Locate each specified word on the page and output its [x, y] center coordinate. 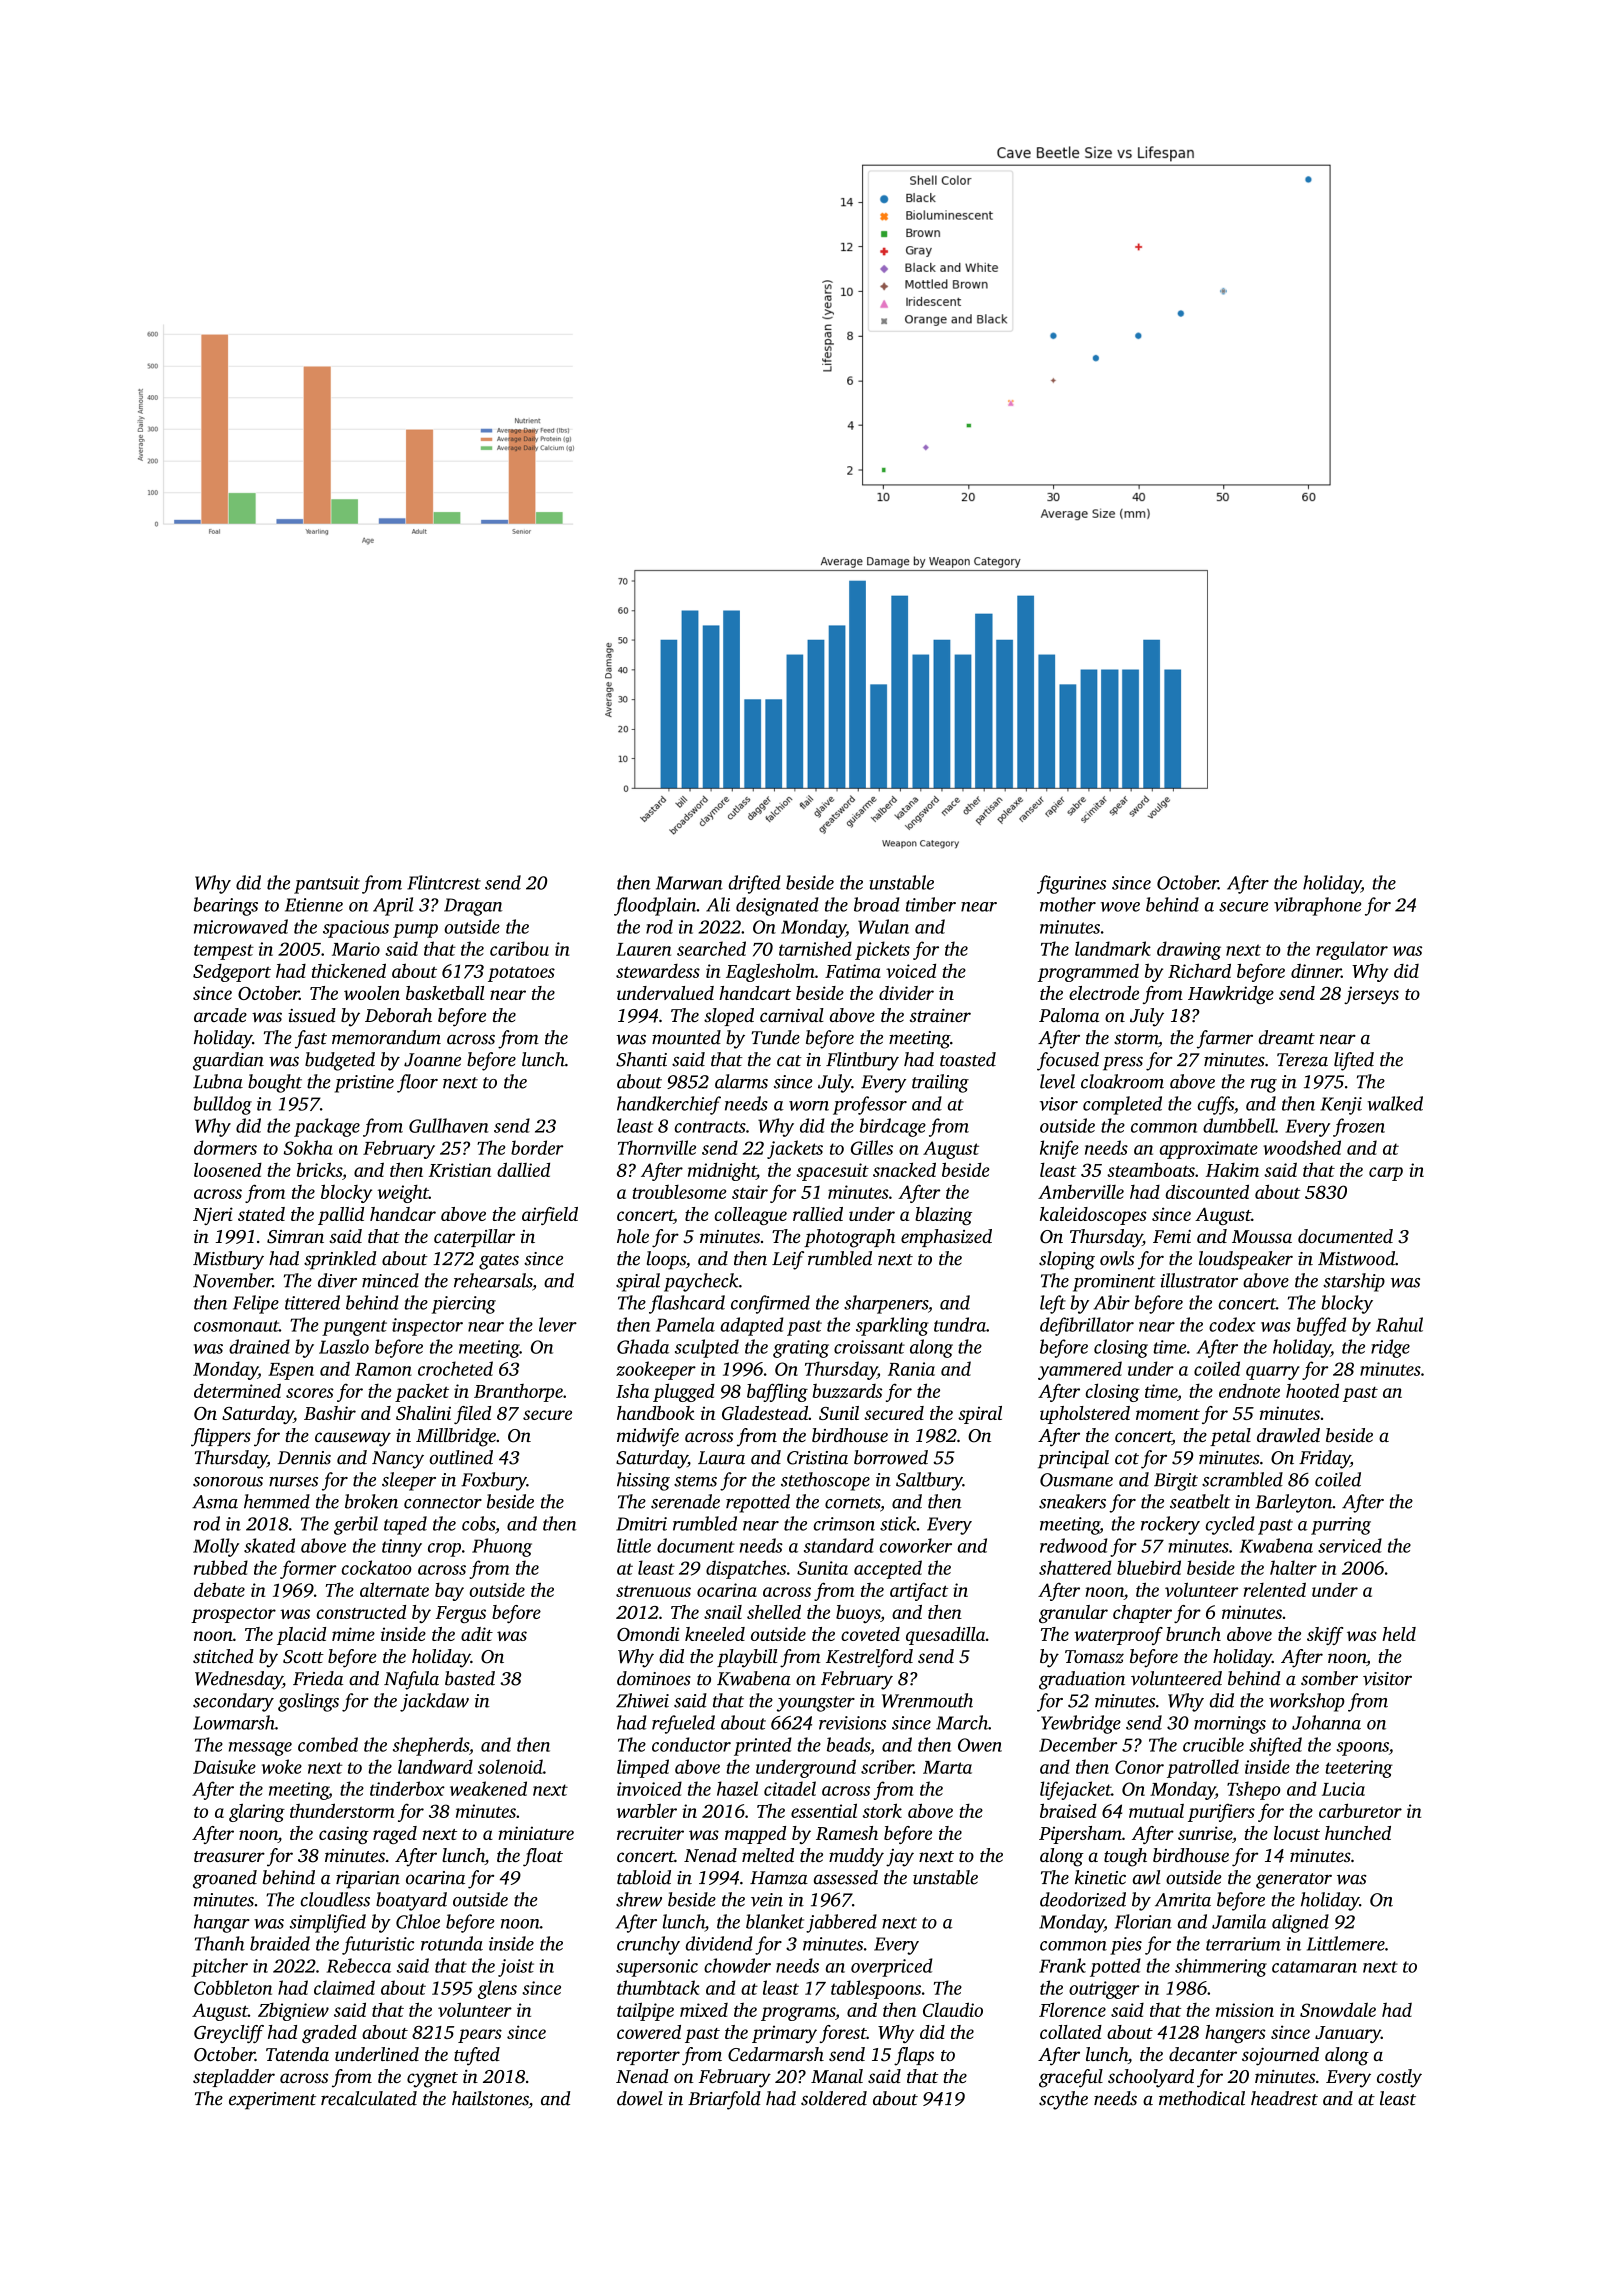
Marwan [689, 883]
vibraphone [1317, 906]
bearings [226, 906]
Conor [1139, 1767]
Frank [1062, 1965]
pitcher [219, 1967]
